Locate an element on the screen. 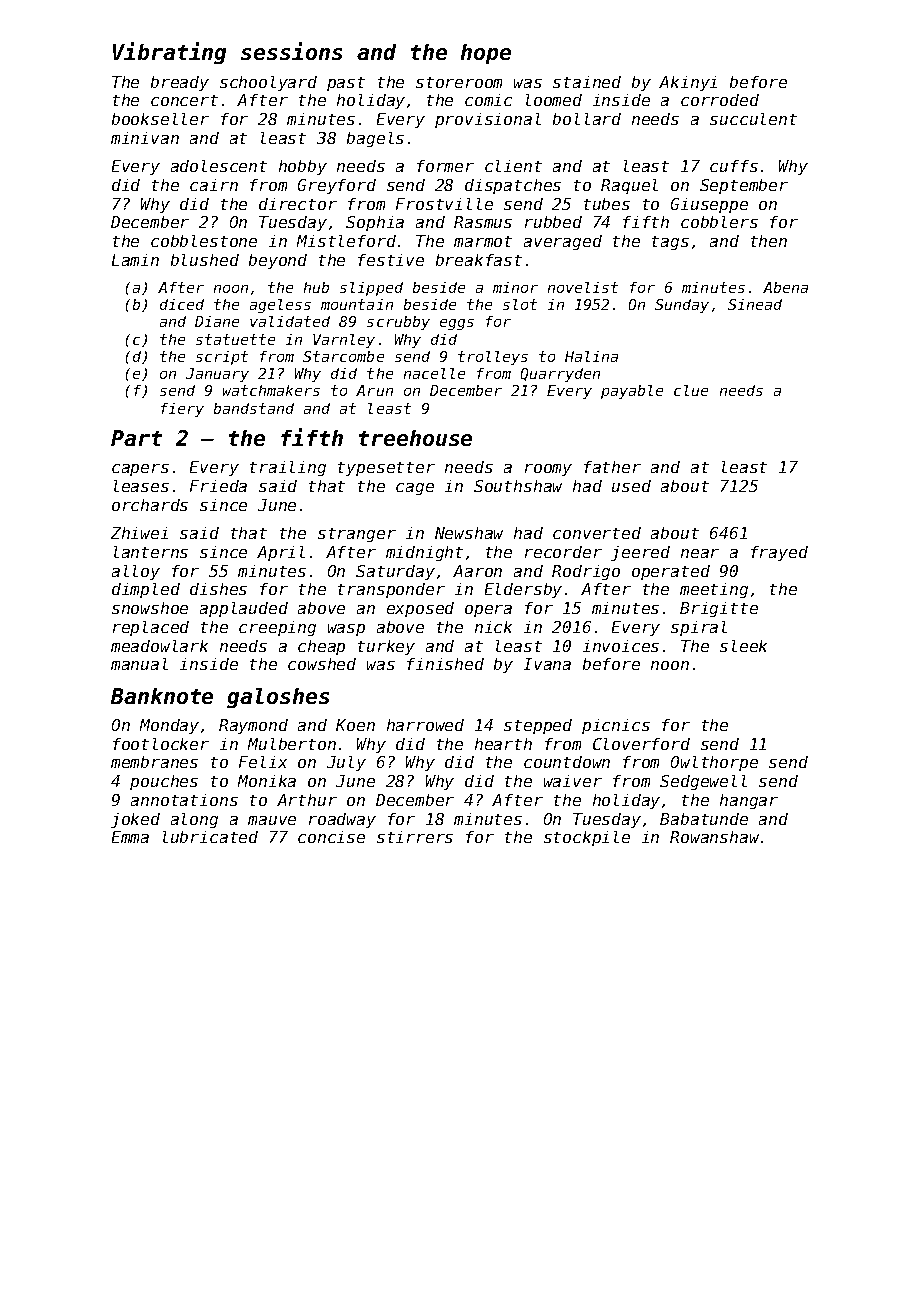 The image size is (924, 1308). lubricated is located at coordinates (210, 837).
